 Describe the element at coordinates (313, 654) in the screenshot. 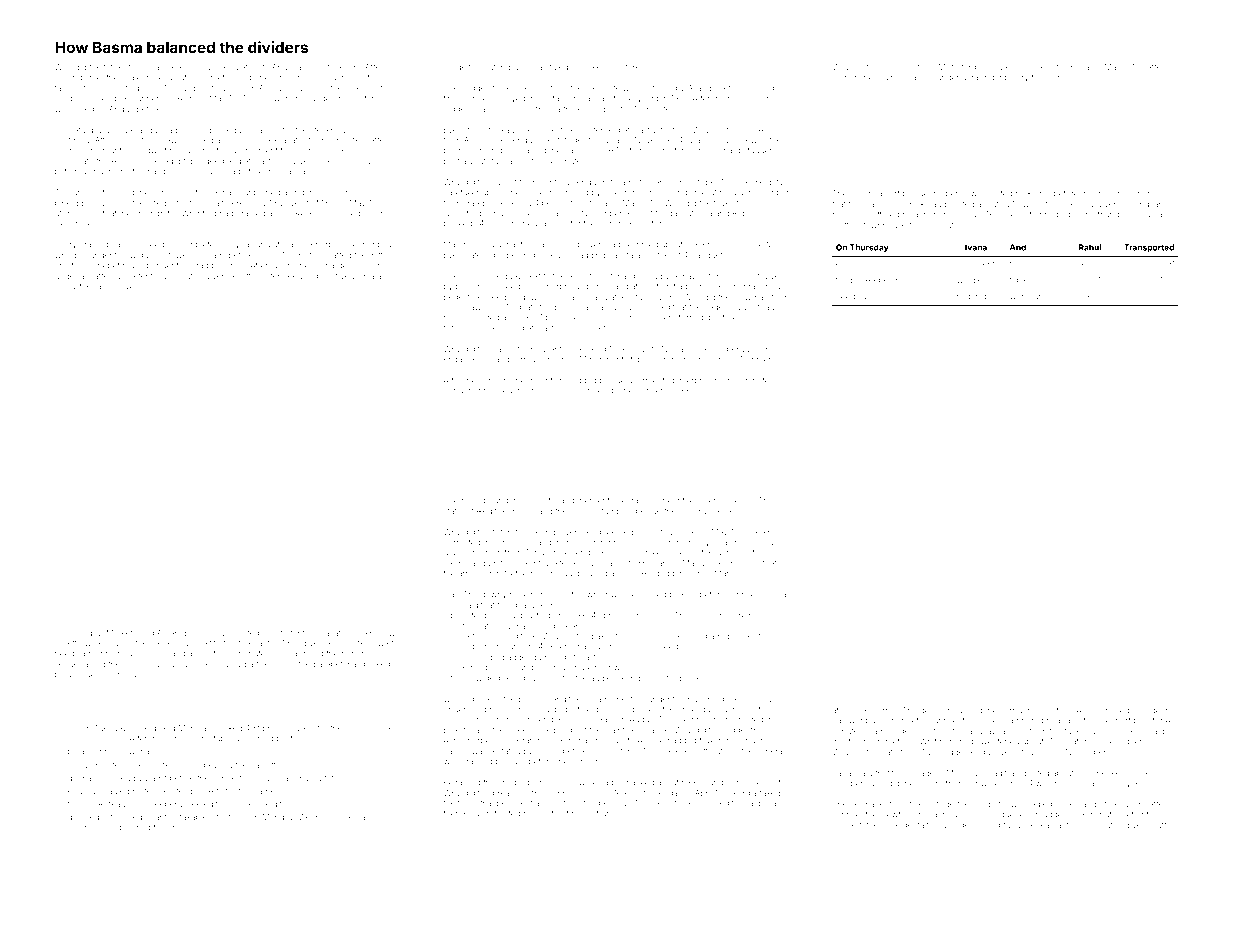

I see `billed` at that location.
